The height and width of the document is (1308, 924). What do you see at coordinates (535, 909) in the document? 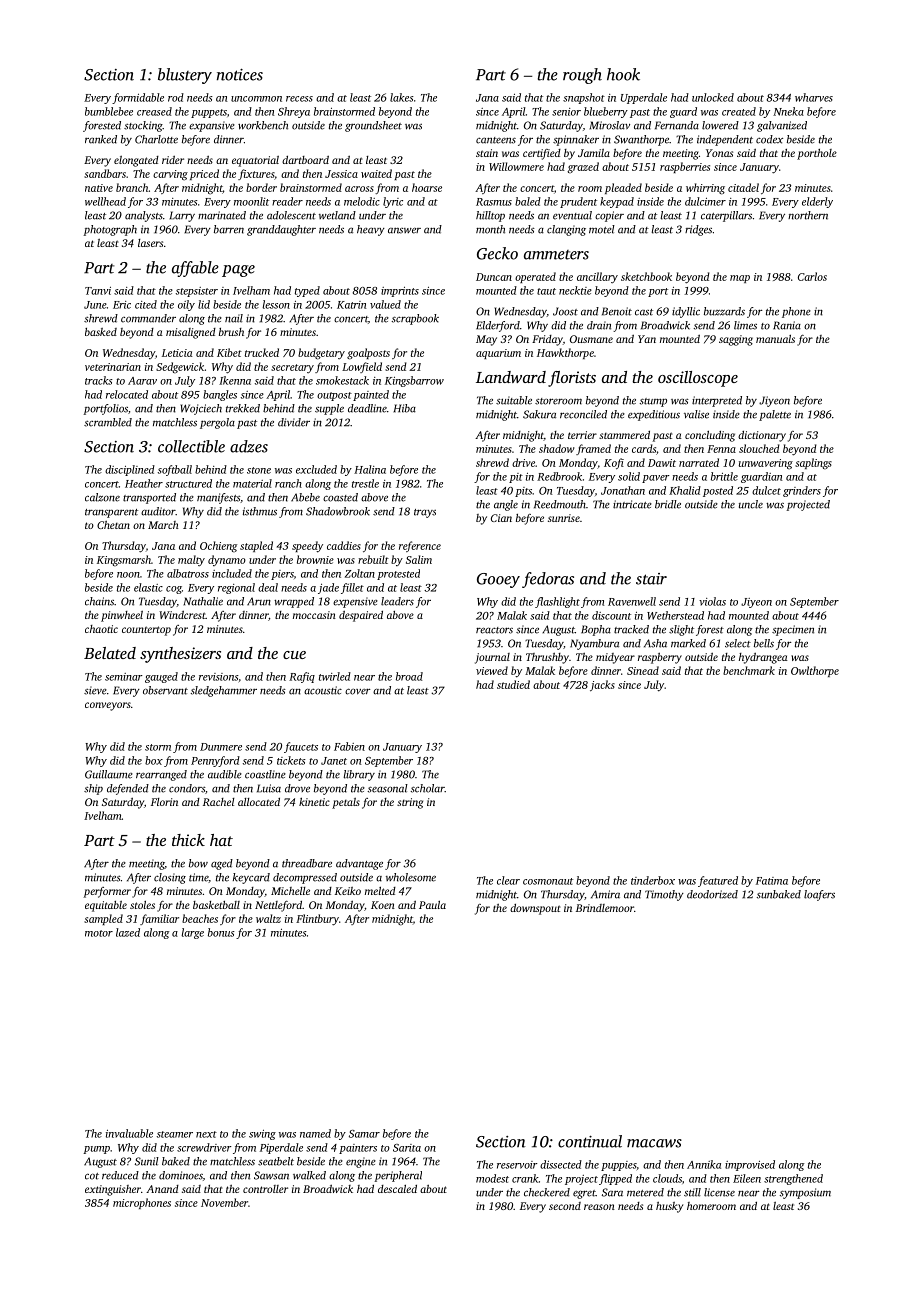
I see `downspout` at bounding box center [535, 909].
